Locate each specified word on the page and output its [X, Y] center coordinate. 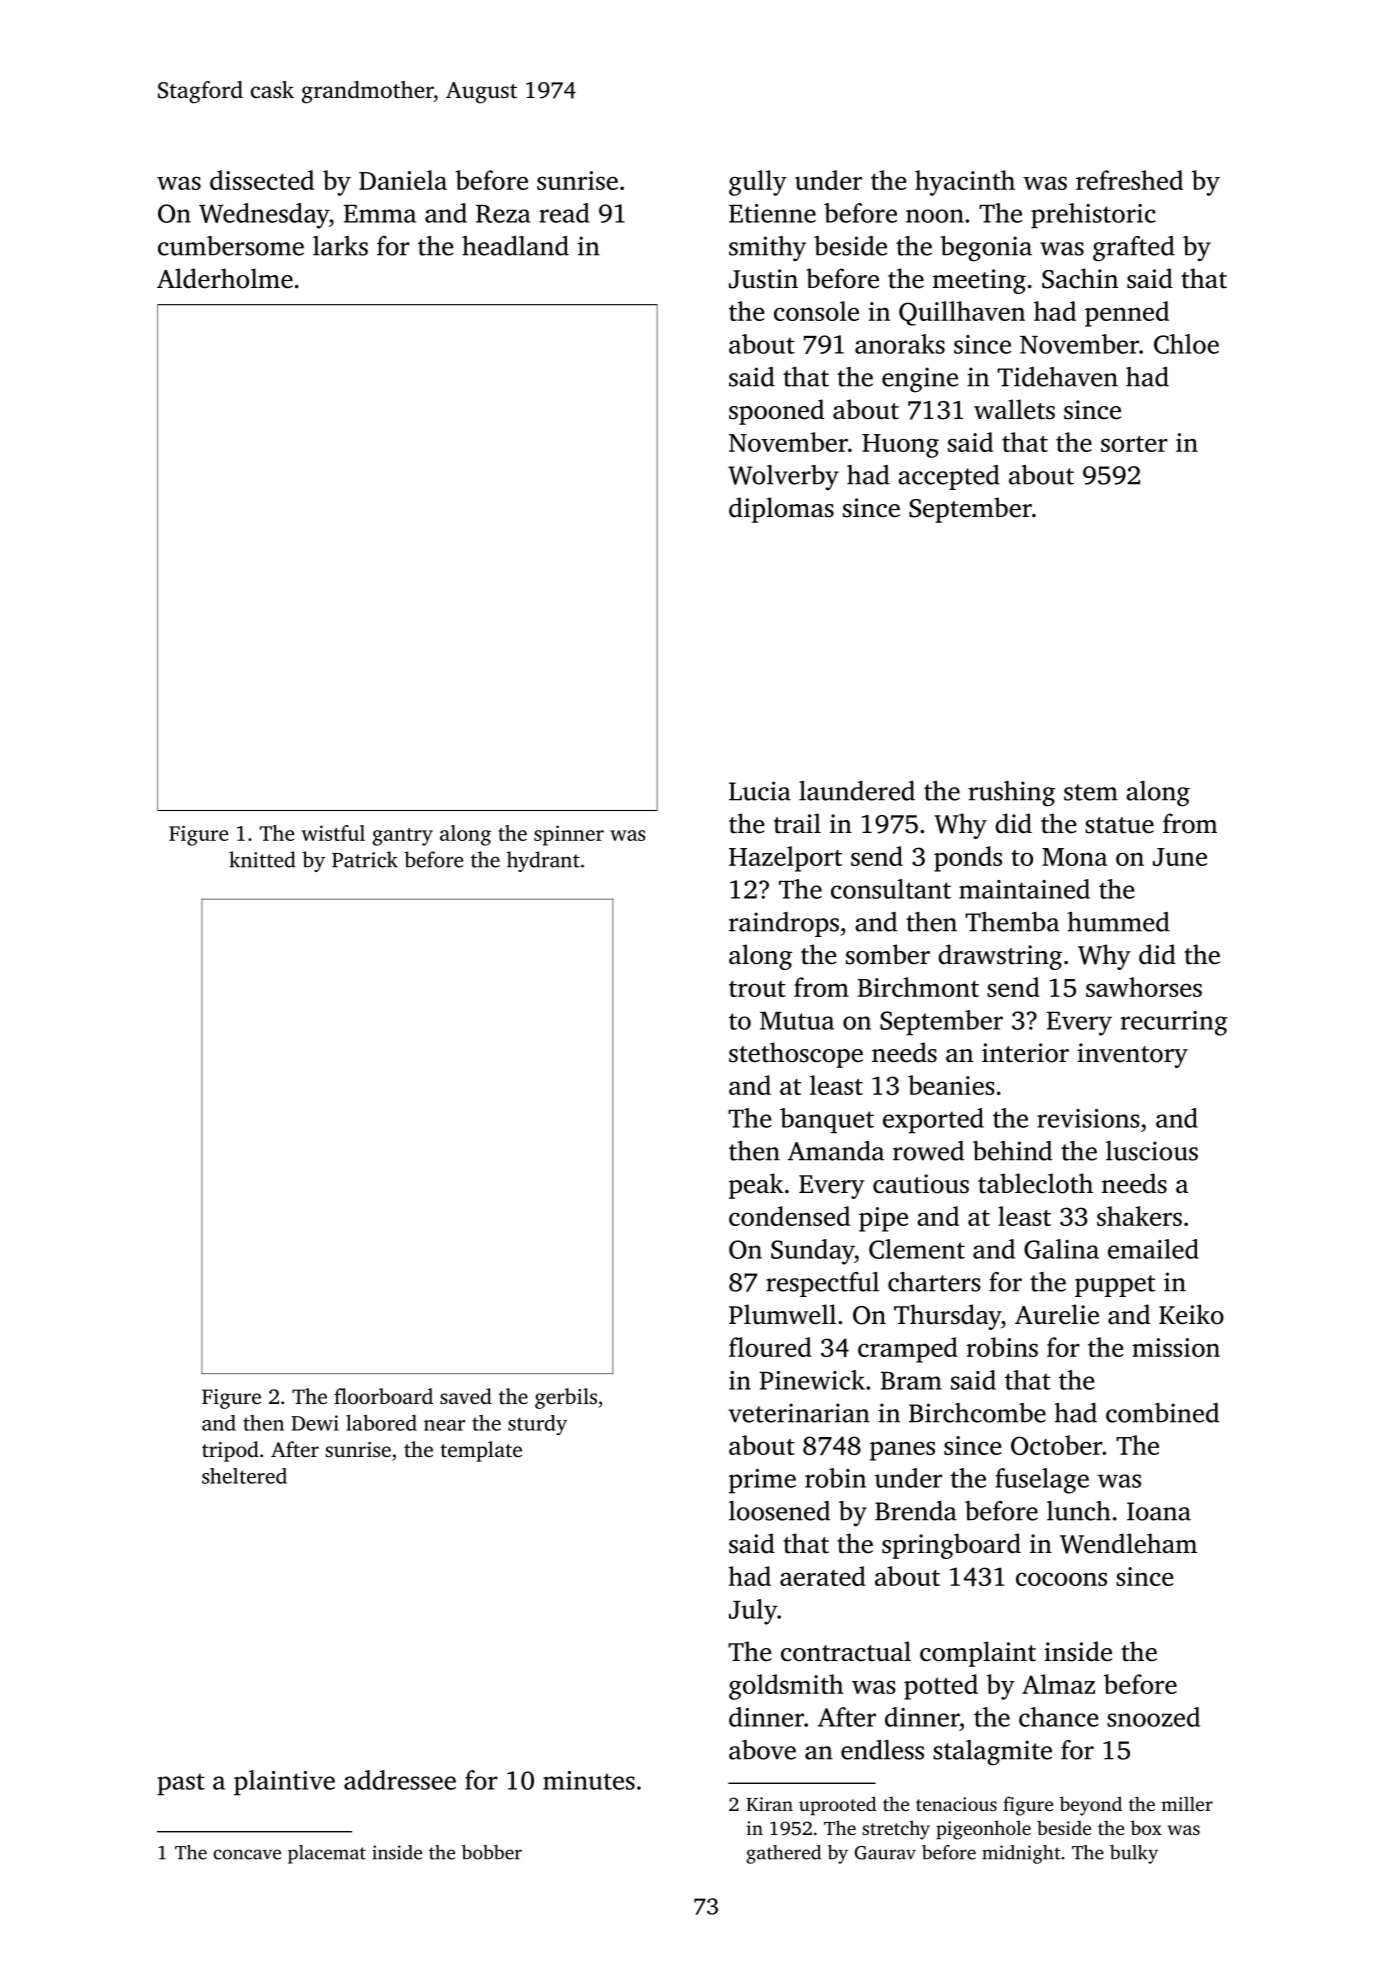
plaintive [284, 1783]
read [564, 213]
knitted [262, 859]
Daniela [403, 180]
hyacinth [965, 183]
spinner [569, 835]
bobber [492, 1852]
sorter [1134, 444]
